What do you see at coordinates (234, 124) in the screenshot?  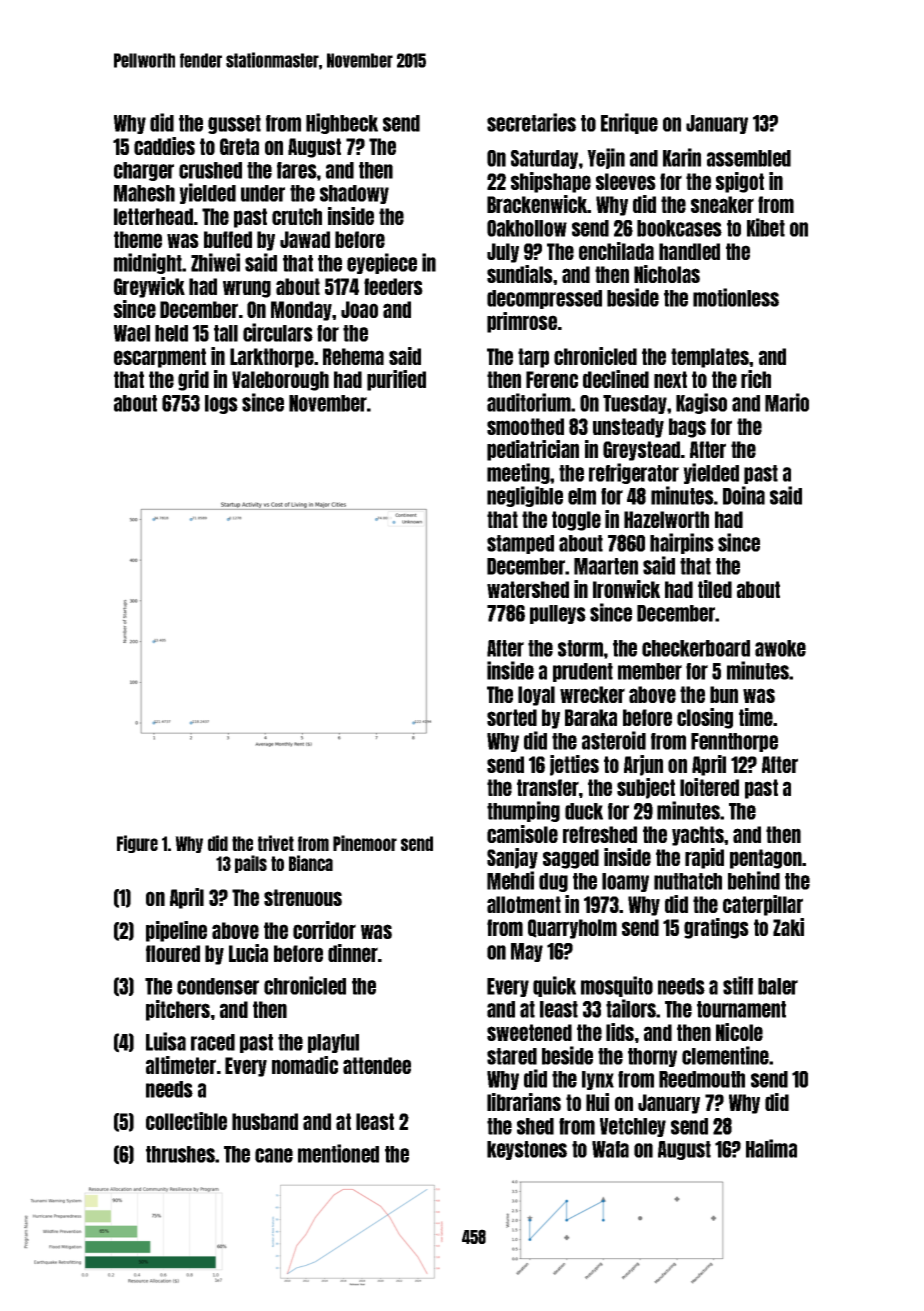 I see `gusset` at bounding box center [234, 124].
